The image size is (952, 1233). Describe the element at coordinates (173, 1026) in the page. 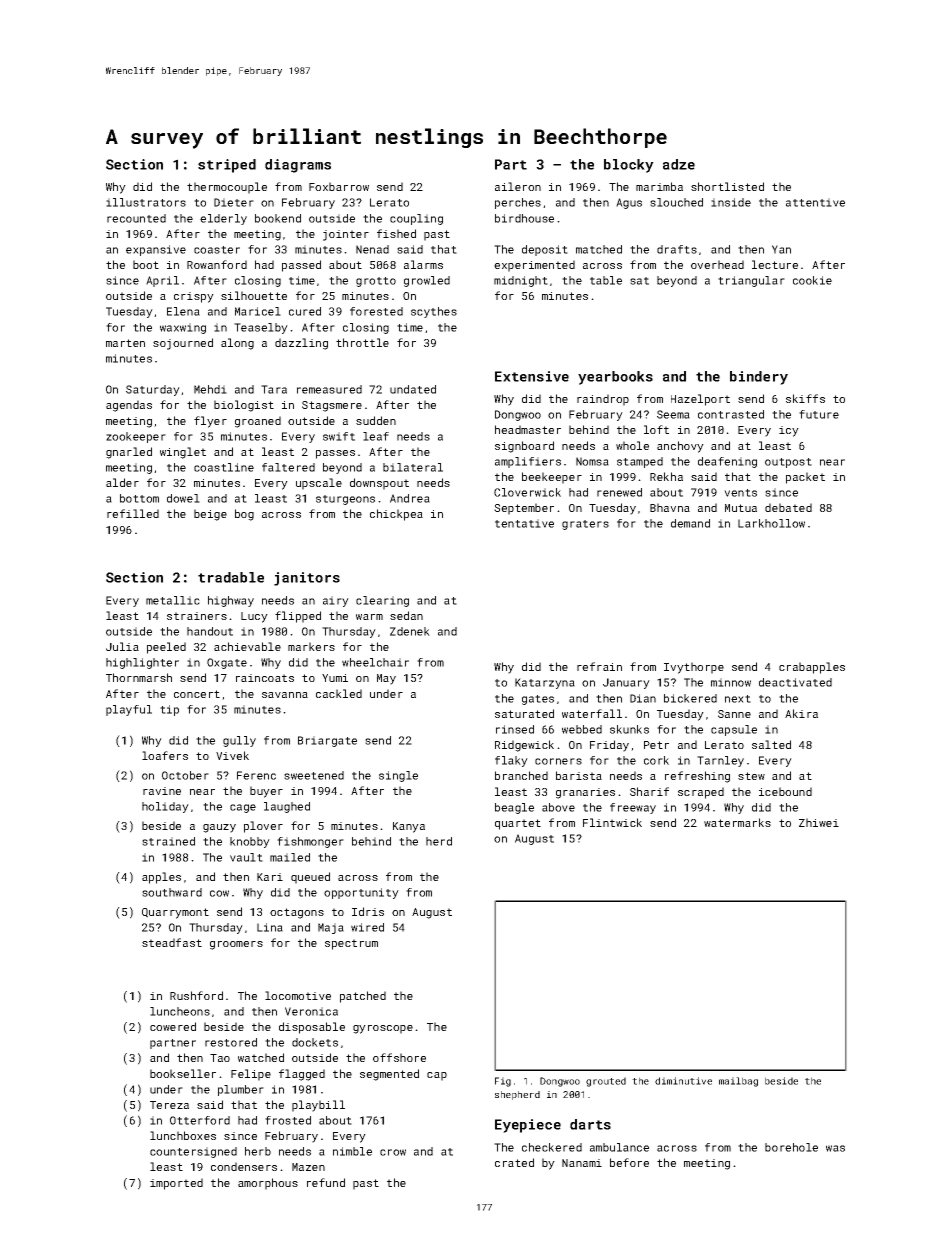

I see `cowered` at that location.
